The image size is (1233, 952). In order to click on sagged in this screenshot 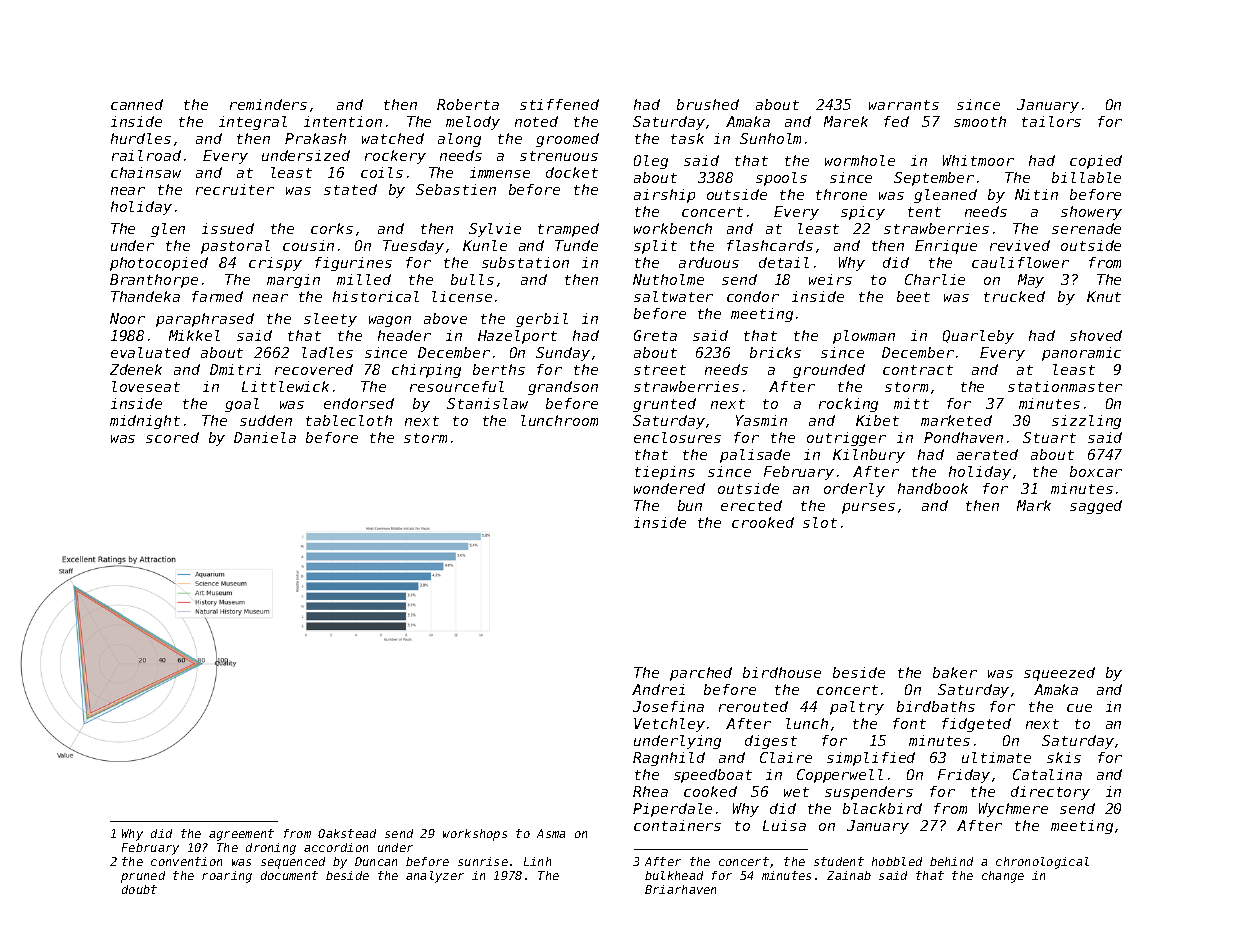, I will do `click(1096, 507)`.
